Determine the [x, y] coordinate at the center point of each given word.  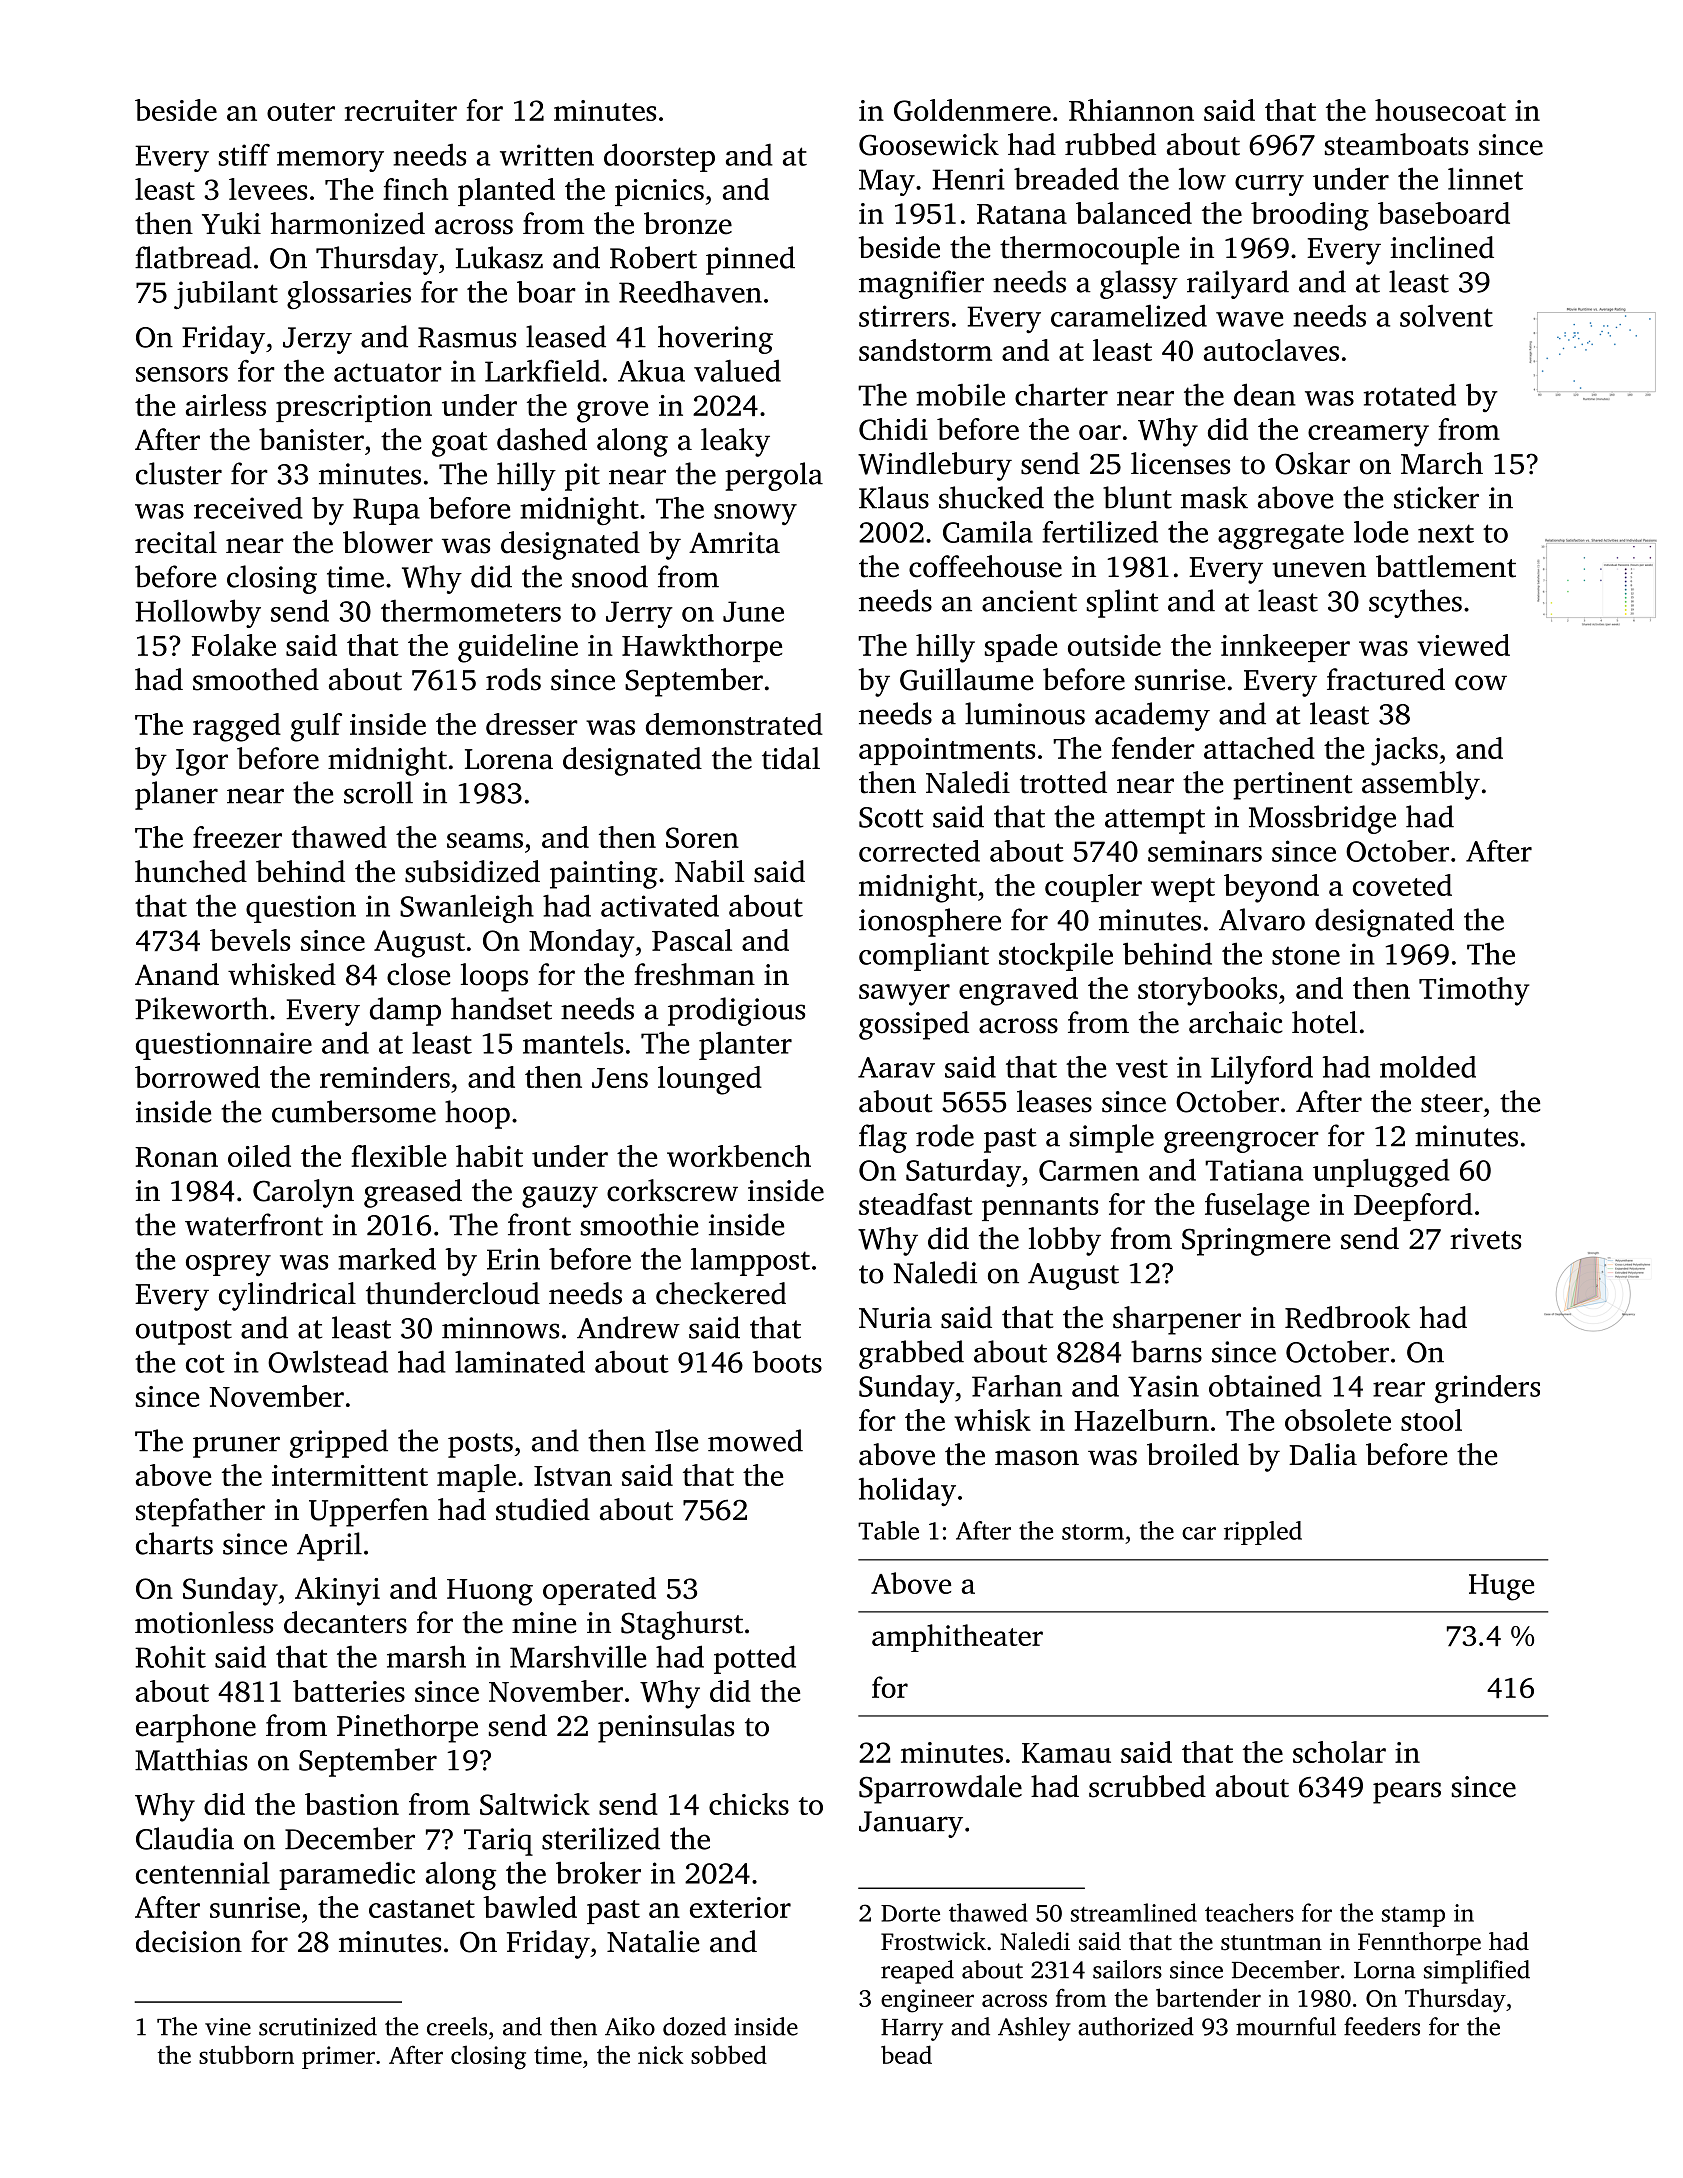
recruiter [401, 110]
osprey [228, 1265]
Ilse [676, 1440]
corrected [919, 851]
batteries [349, 1691]
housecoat [1440, 110]
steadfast [916, 1204]
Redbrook [1347, 1317]
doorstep [659, 157]
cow [1481, 683]
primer [338, 2057]
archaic [1236, 1022]
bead [906, 2054]
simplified [1477, 1972]
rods [513, 679]
